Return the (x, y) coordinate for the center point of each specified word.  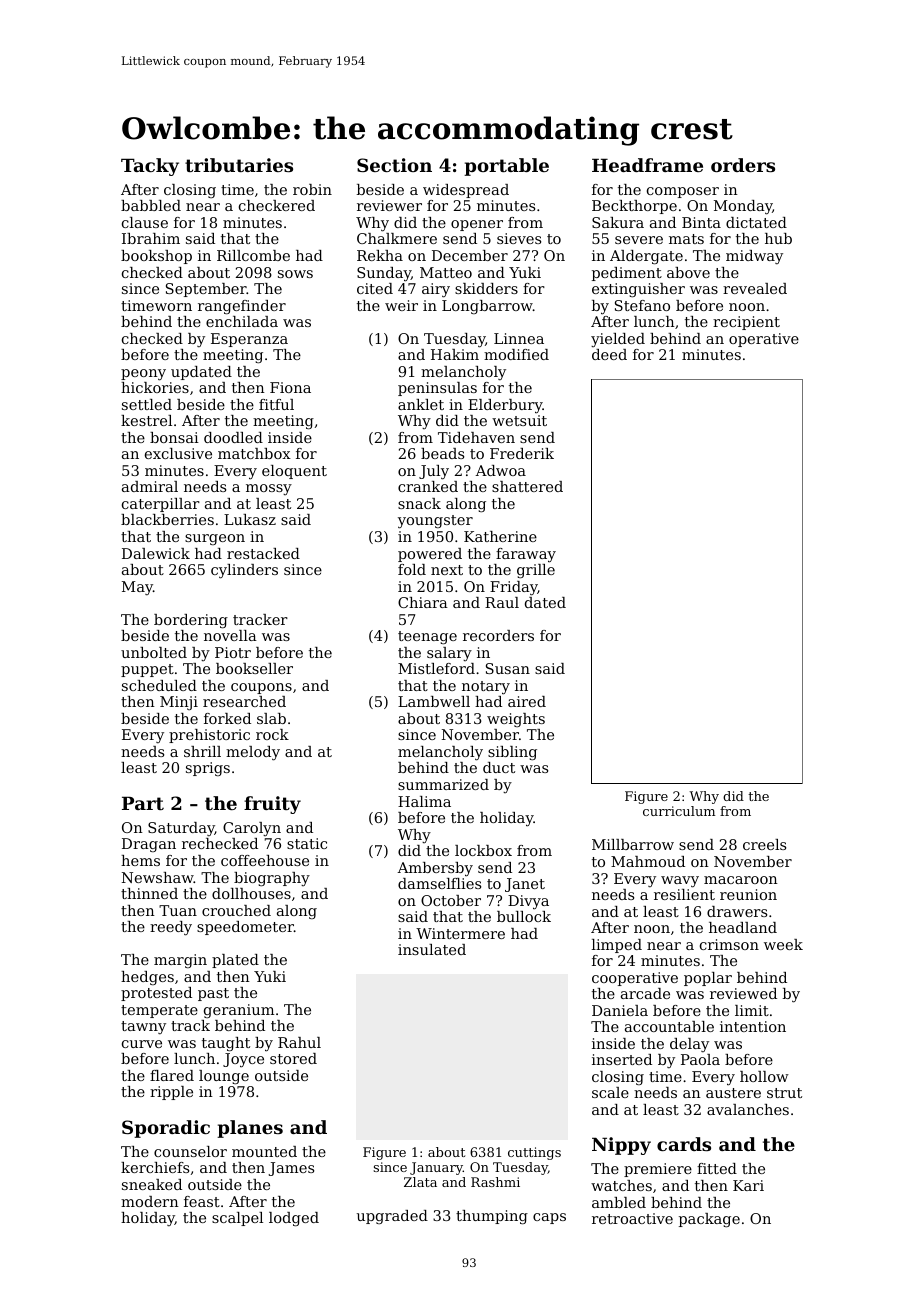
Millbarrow (633, 844)
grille (536, 571)
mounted (264, 1151)
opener (477, 225)
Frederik (522, 453)
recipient (746, 323)
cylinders (244, 571)
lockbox (483, 850)
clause (145, 222)
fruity (272, 805)
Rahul (299, 1042)
